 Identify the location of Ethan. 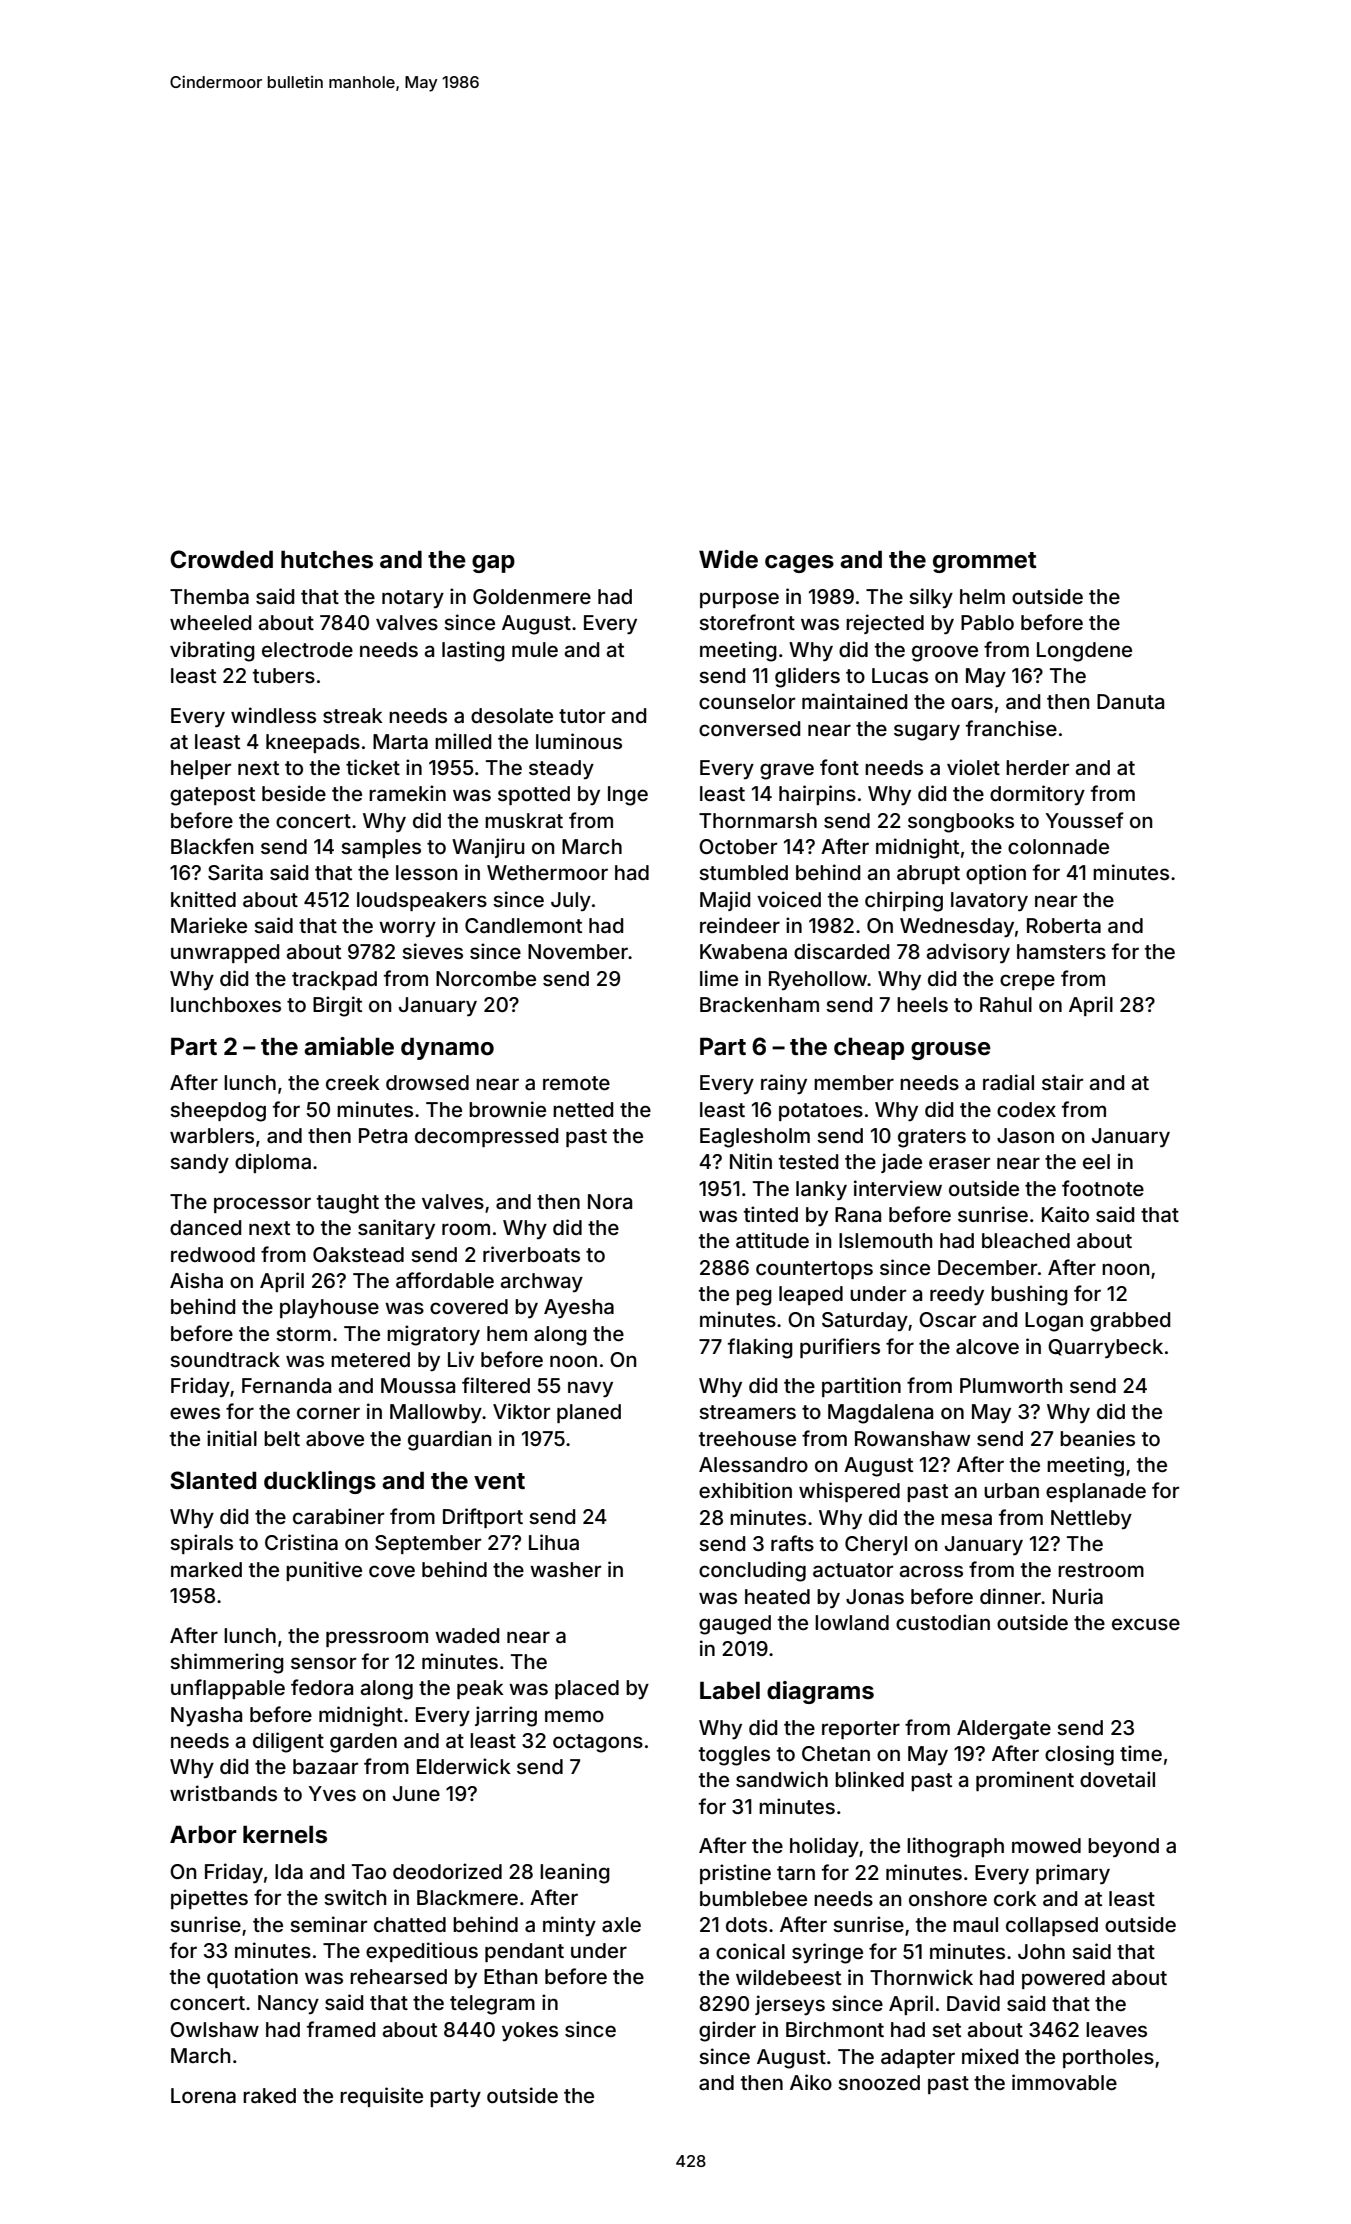
(510, 1976).
